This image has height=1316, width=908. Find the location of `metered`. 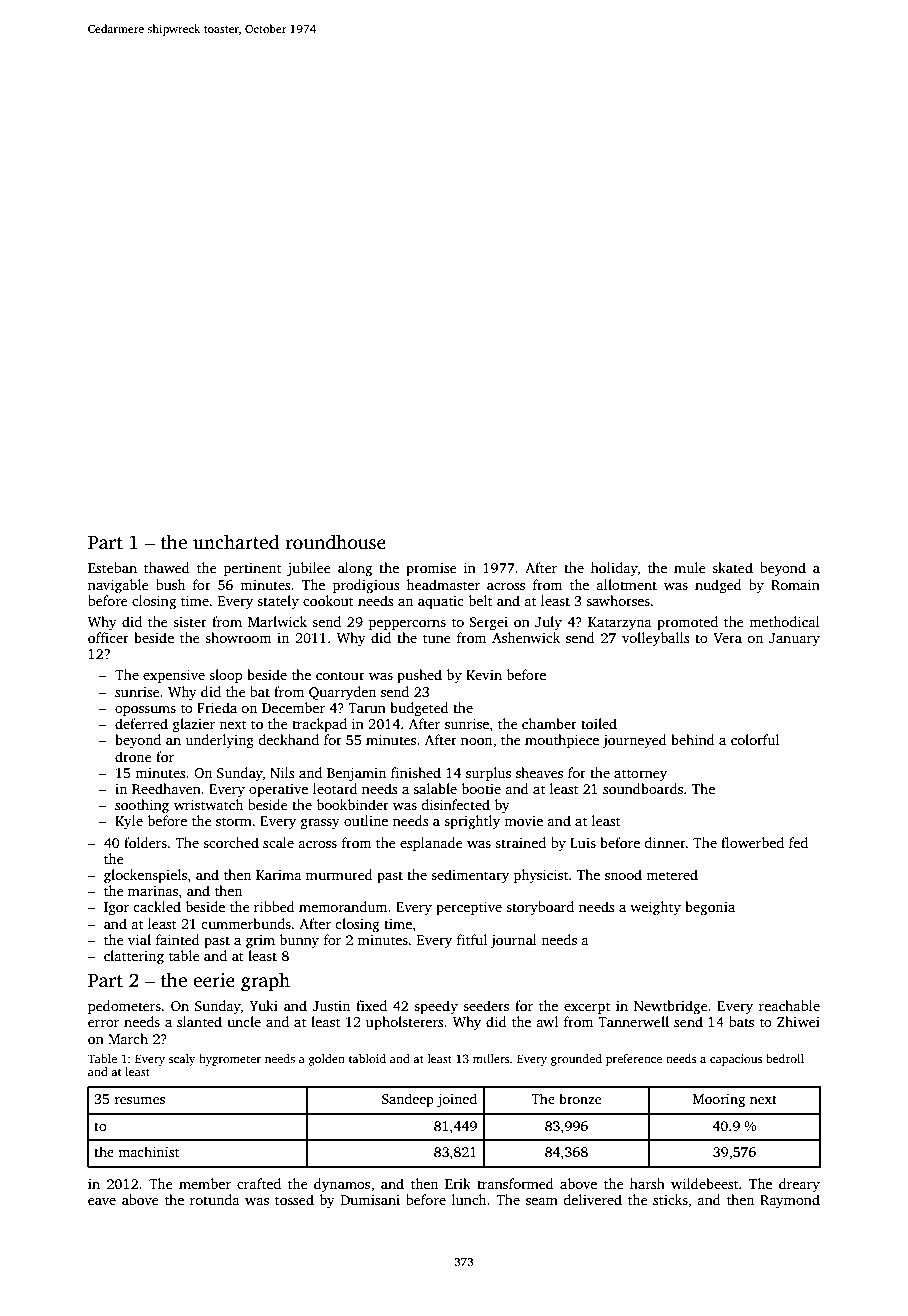

metered is located at coordinates (672, 874).
